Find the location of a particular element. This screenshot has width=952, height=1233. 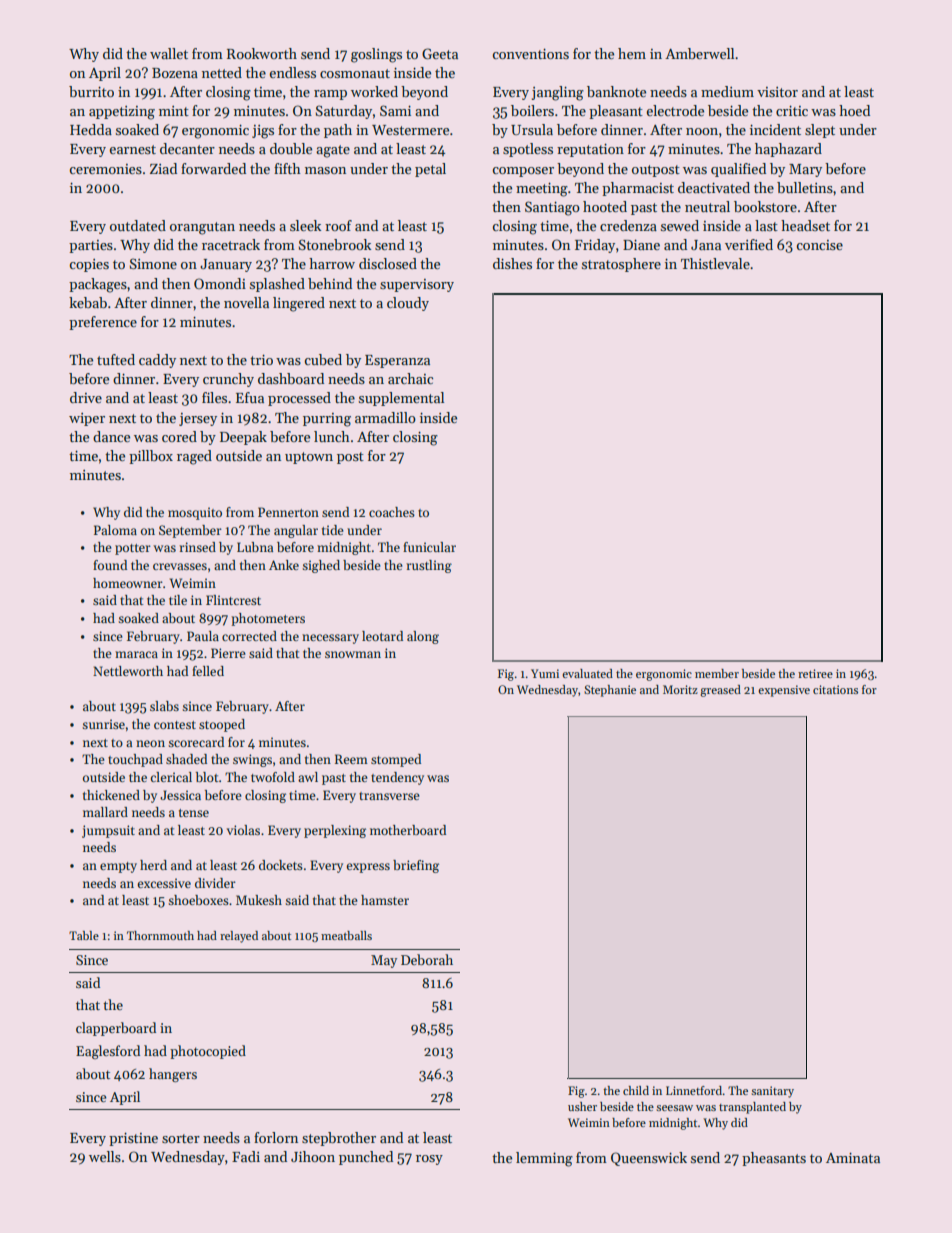

lemming is located at coordinates (544, 1159).
